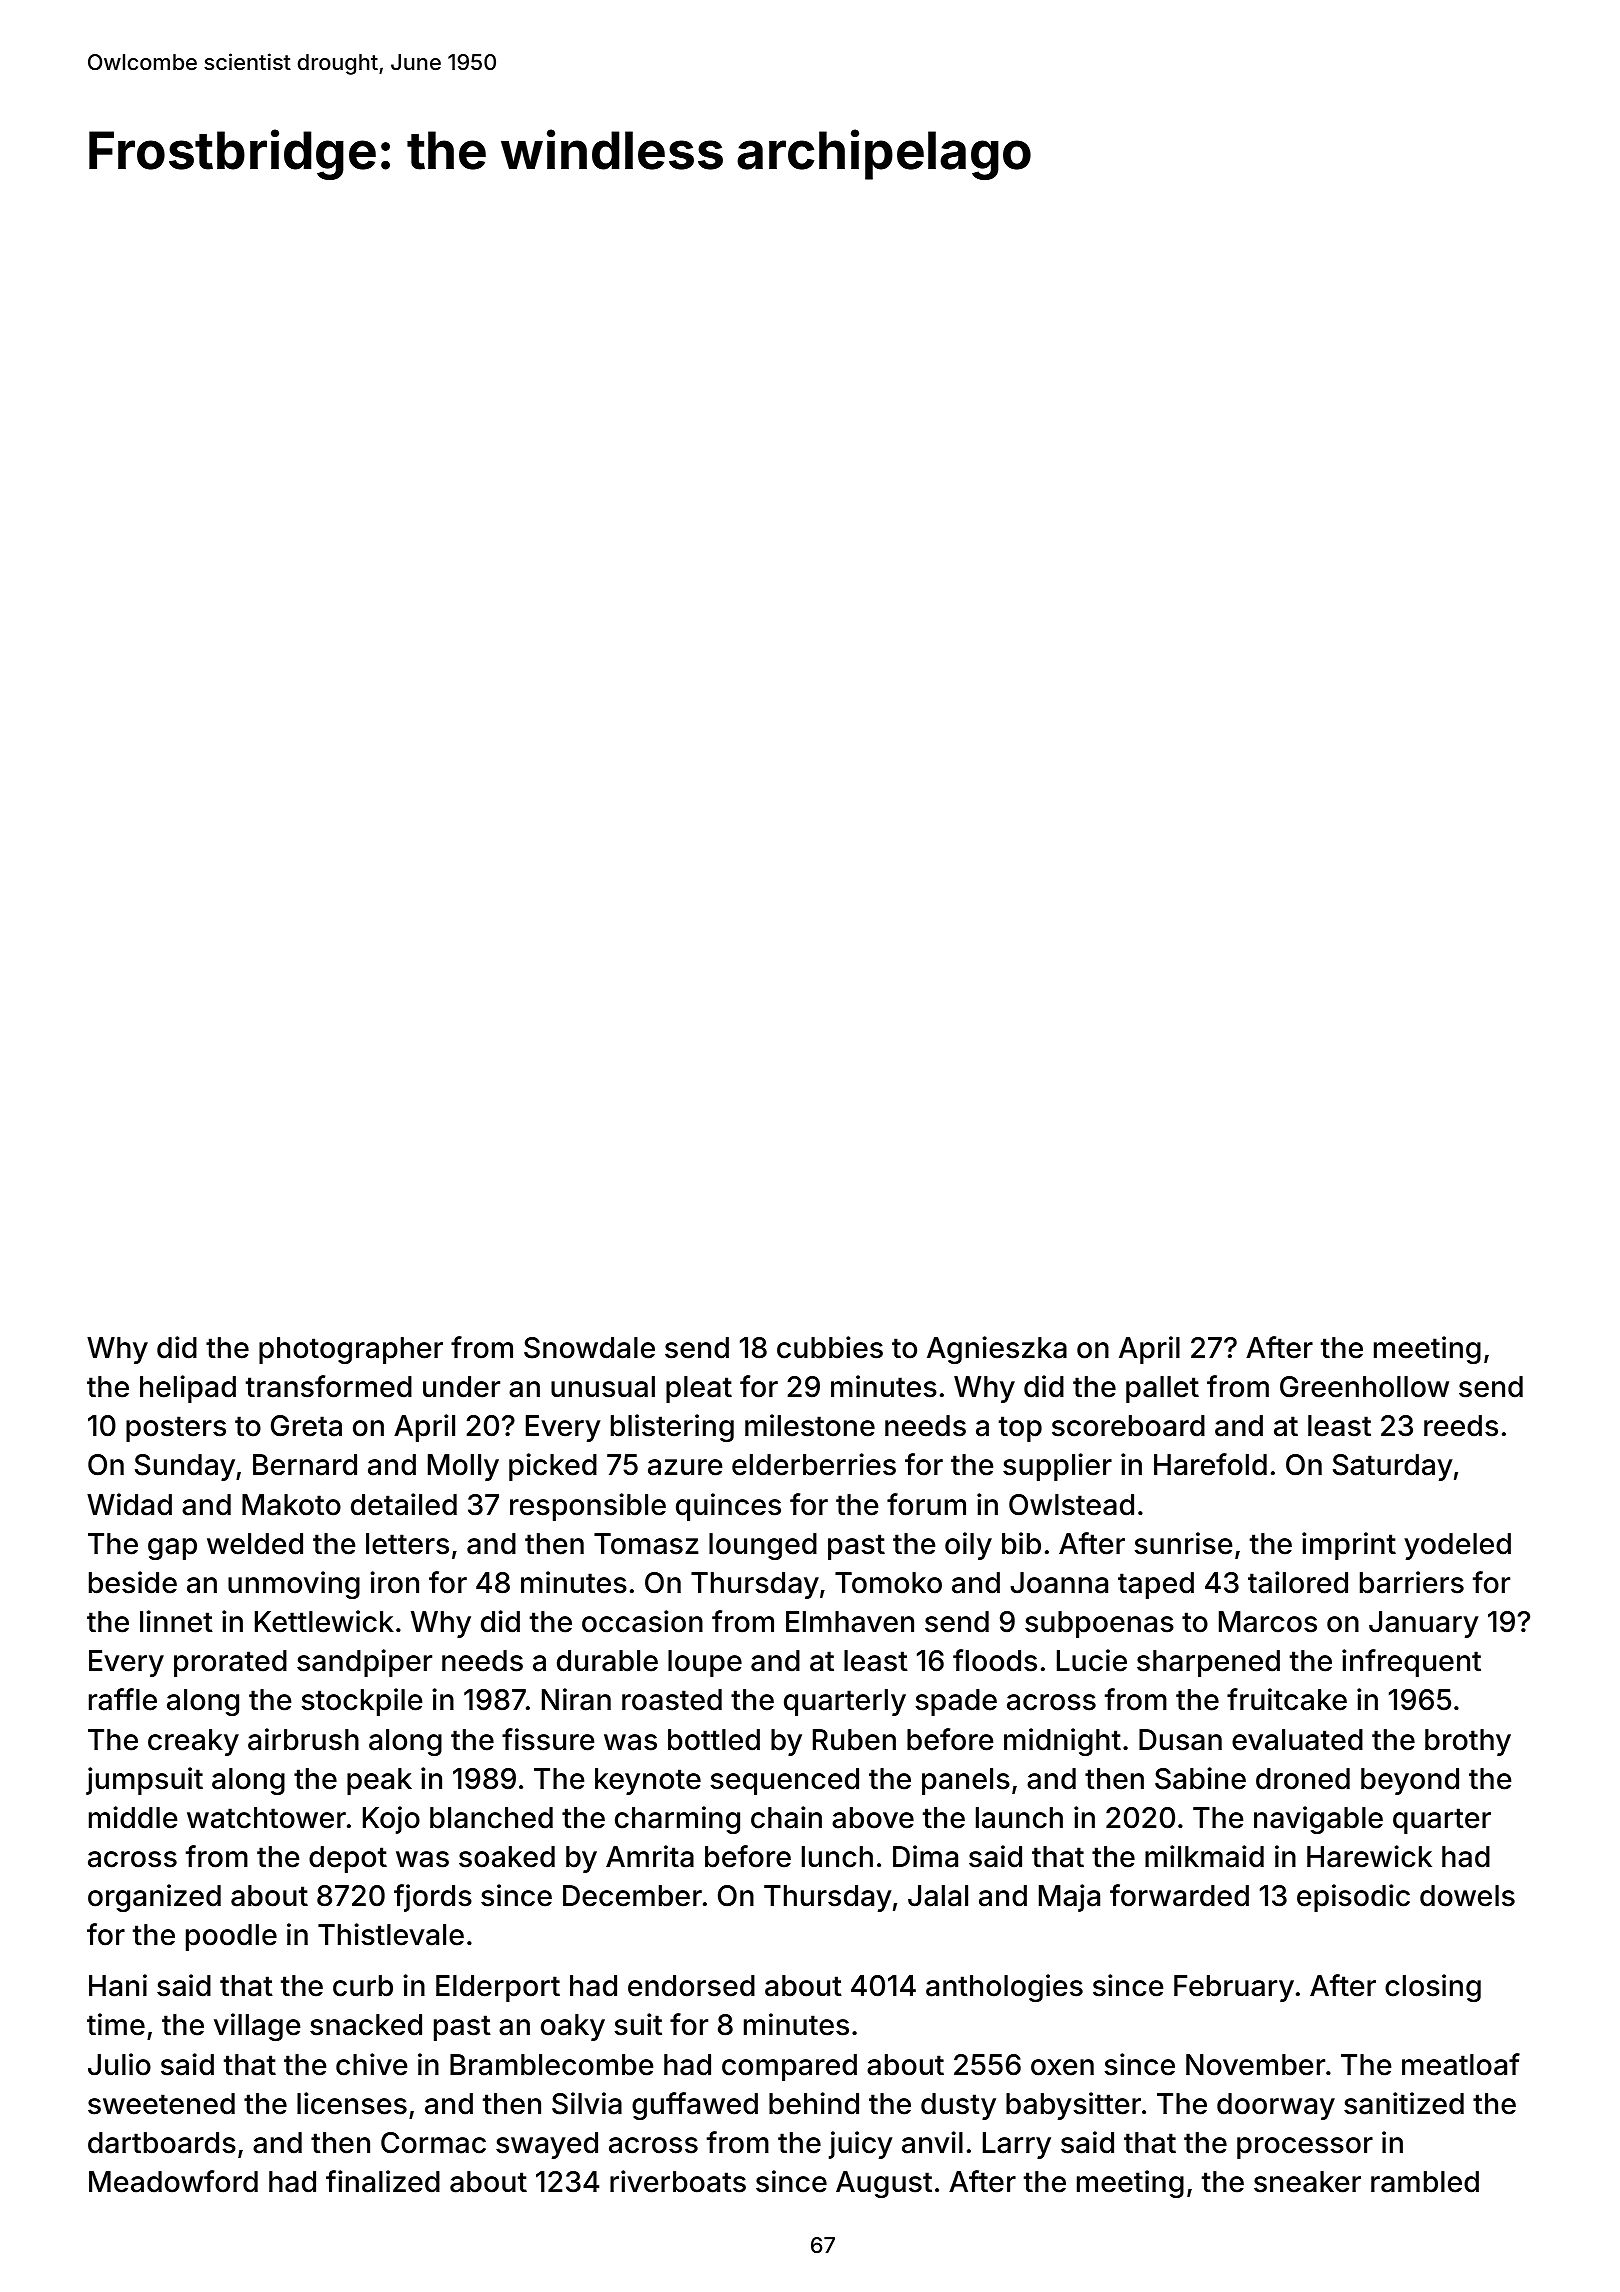 This screenshot has height=2292, width=1620. What do you see at coordinates (1162, 1389) in the screenshot?
I see `pallet` at bounding box center [1162, 1389].
